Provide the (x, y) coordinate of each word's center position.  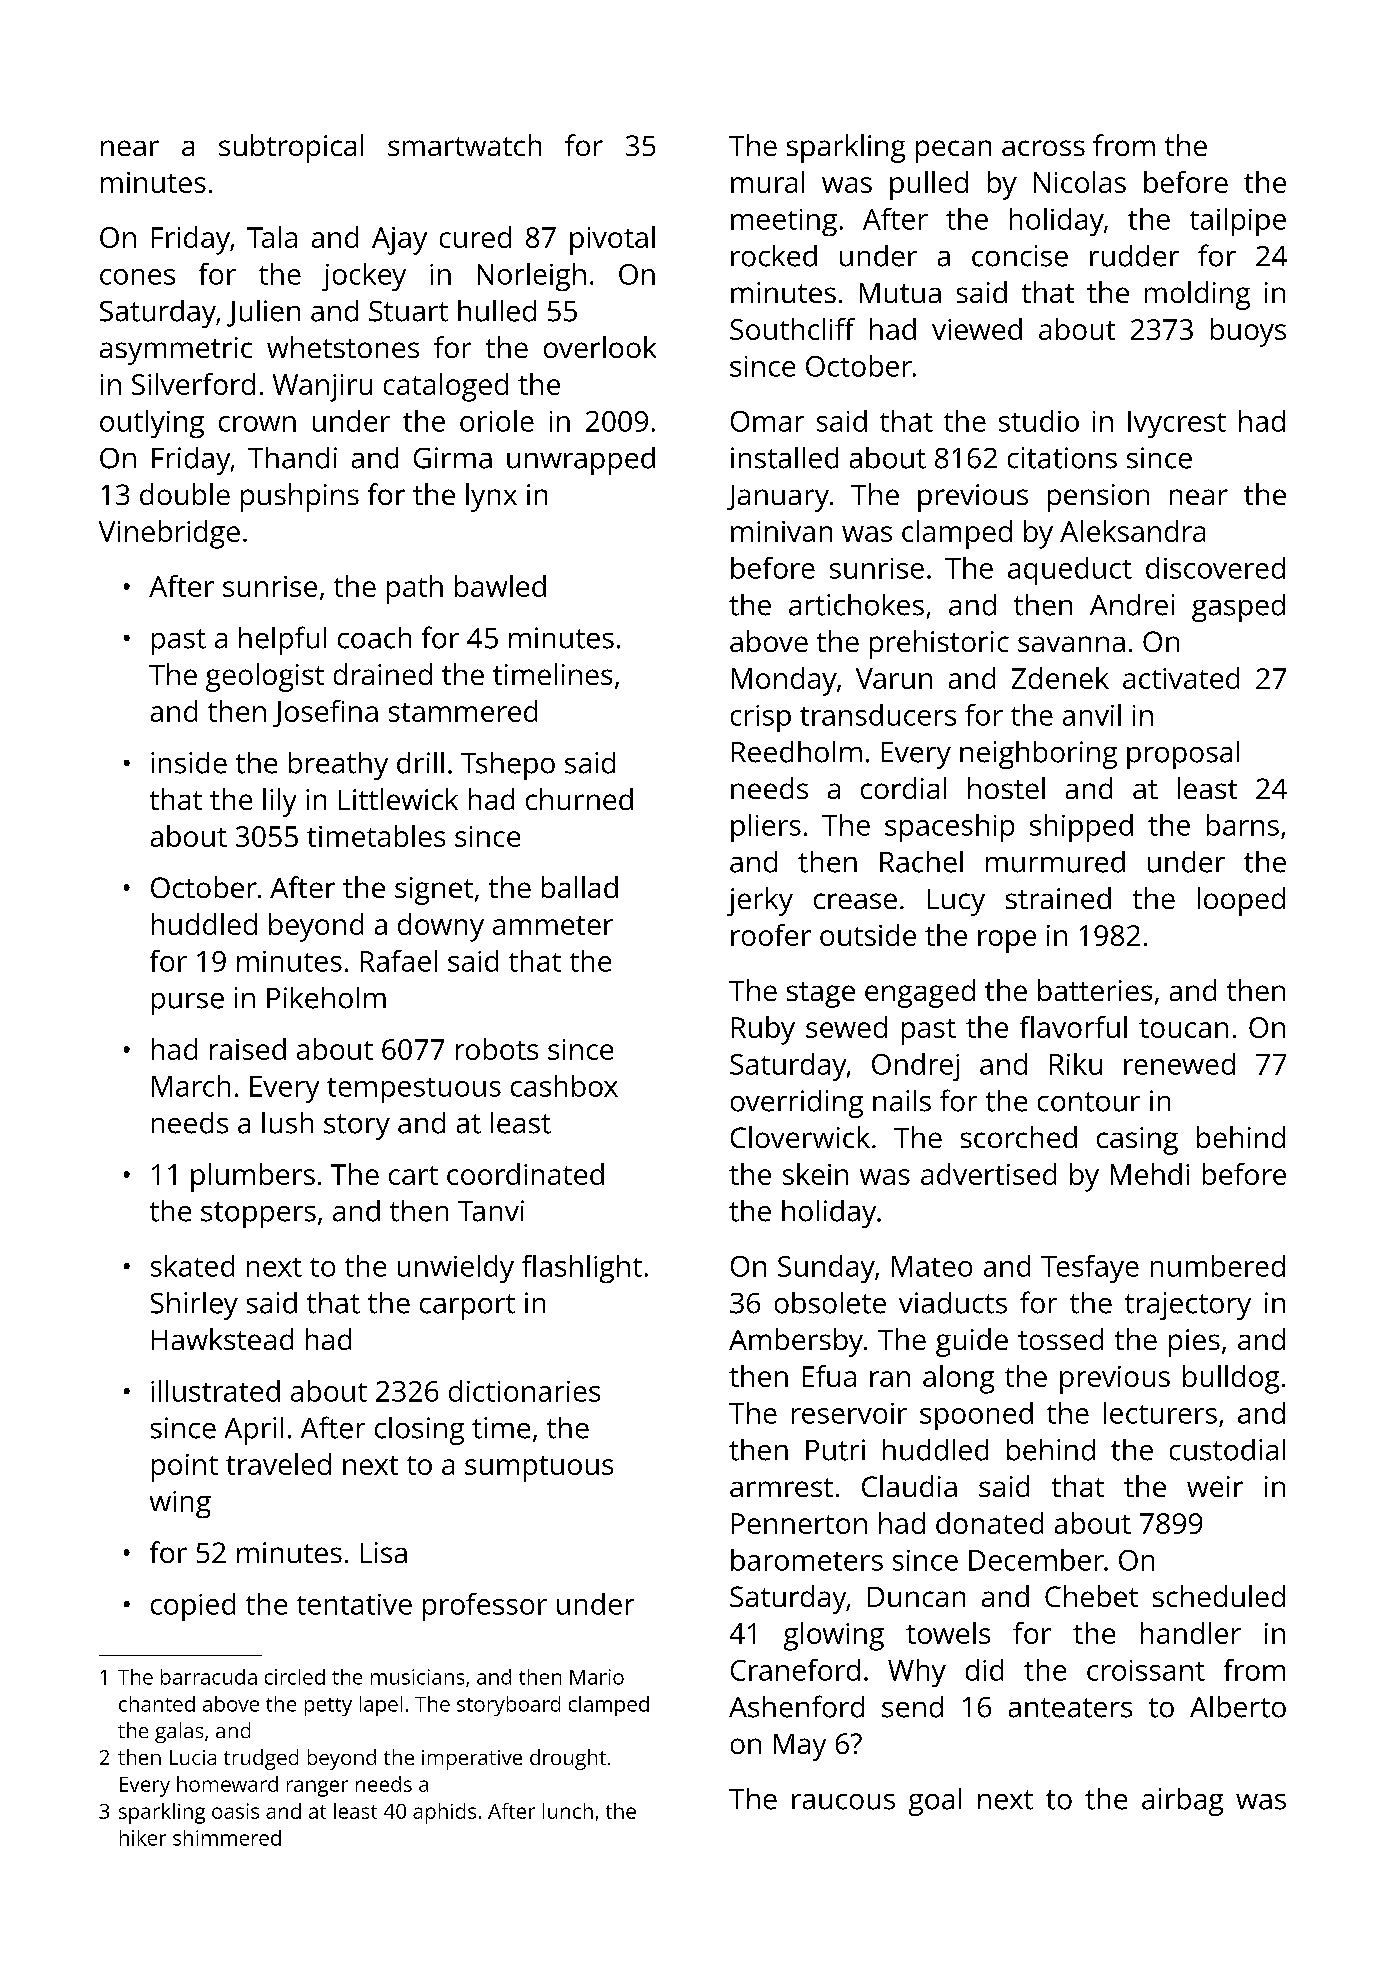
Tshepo (508, 766)
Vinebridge (169, 534)
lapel (381, 1706)
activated (1181, 678)
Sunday (826, 1269)
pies (1194, 1343)
